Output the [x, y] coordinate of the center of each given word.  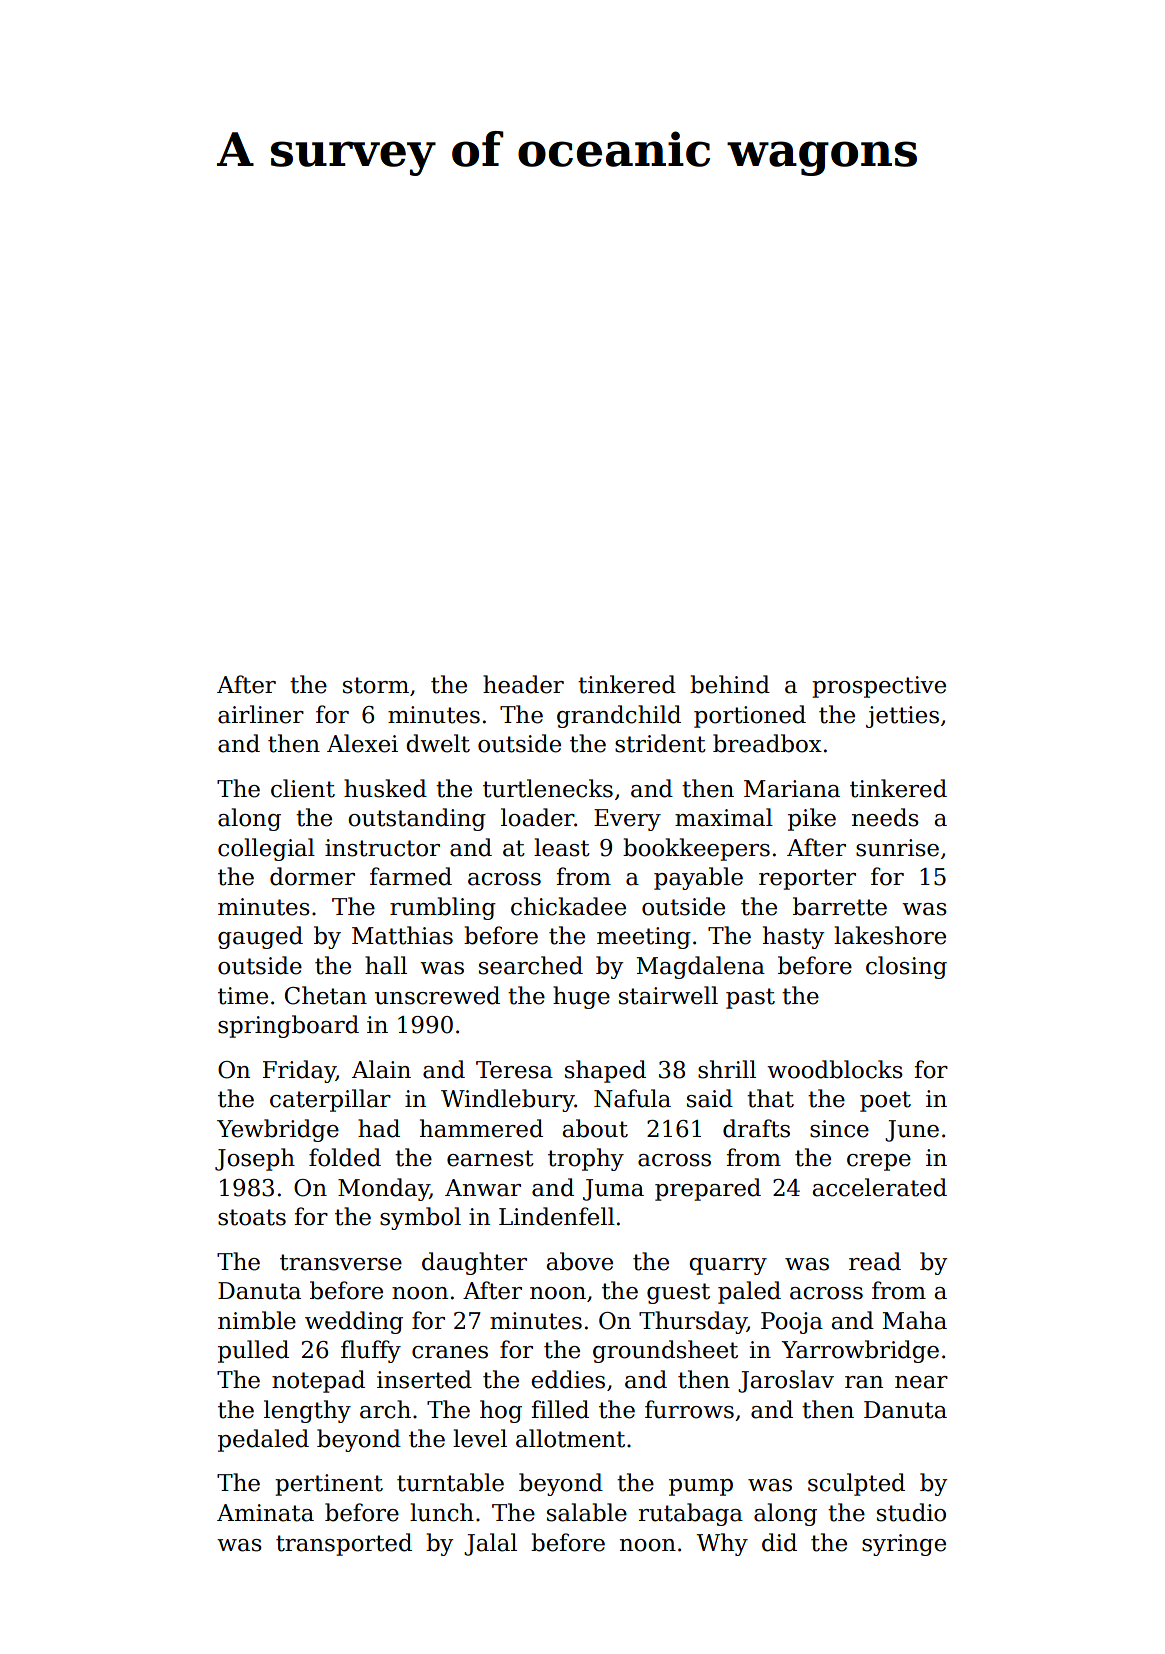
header [523, 684]
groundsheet [665, 1351]
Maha [915, 1320]
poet [885, 1101]
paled [749, 1292]
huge [581, 997]
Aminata [265, 1513]
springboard [288, 1026]
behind [730, 684]
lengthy [307, 1411]
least [562, 847]
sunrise [897, 848]
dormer [312, 876]
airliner [261, 714]
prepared [708, 1189]
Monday [384, 1189]
